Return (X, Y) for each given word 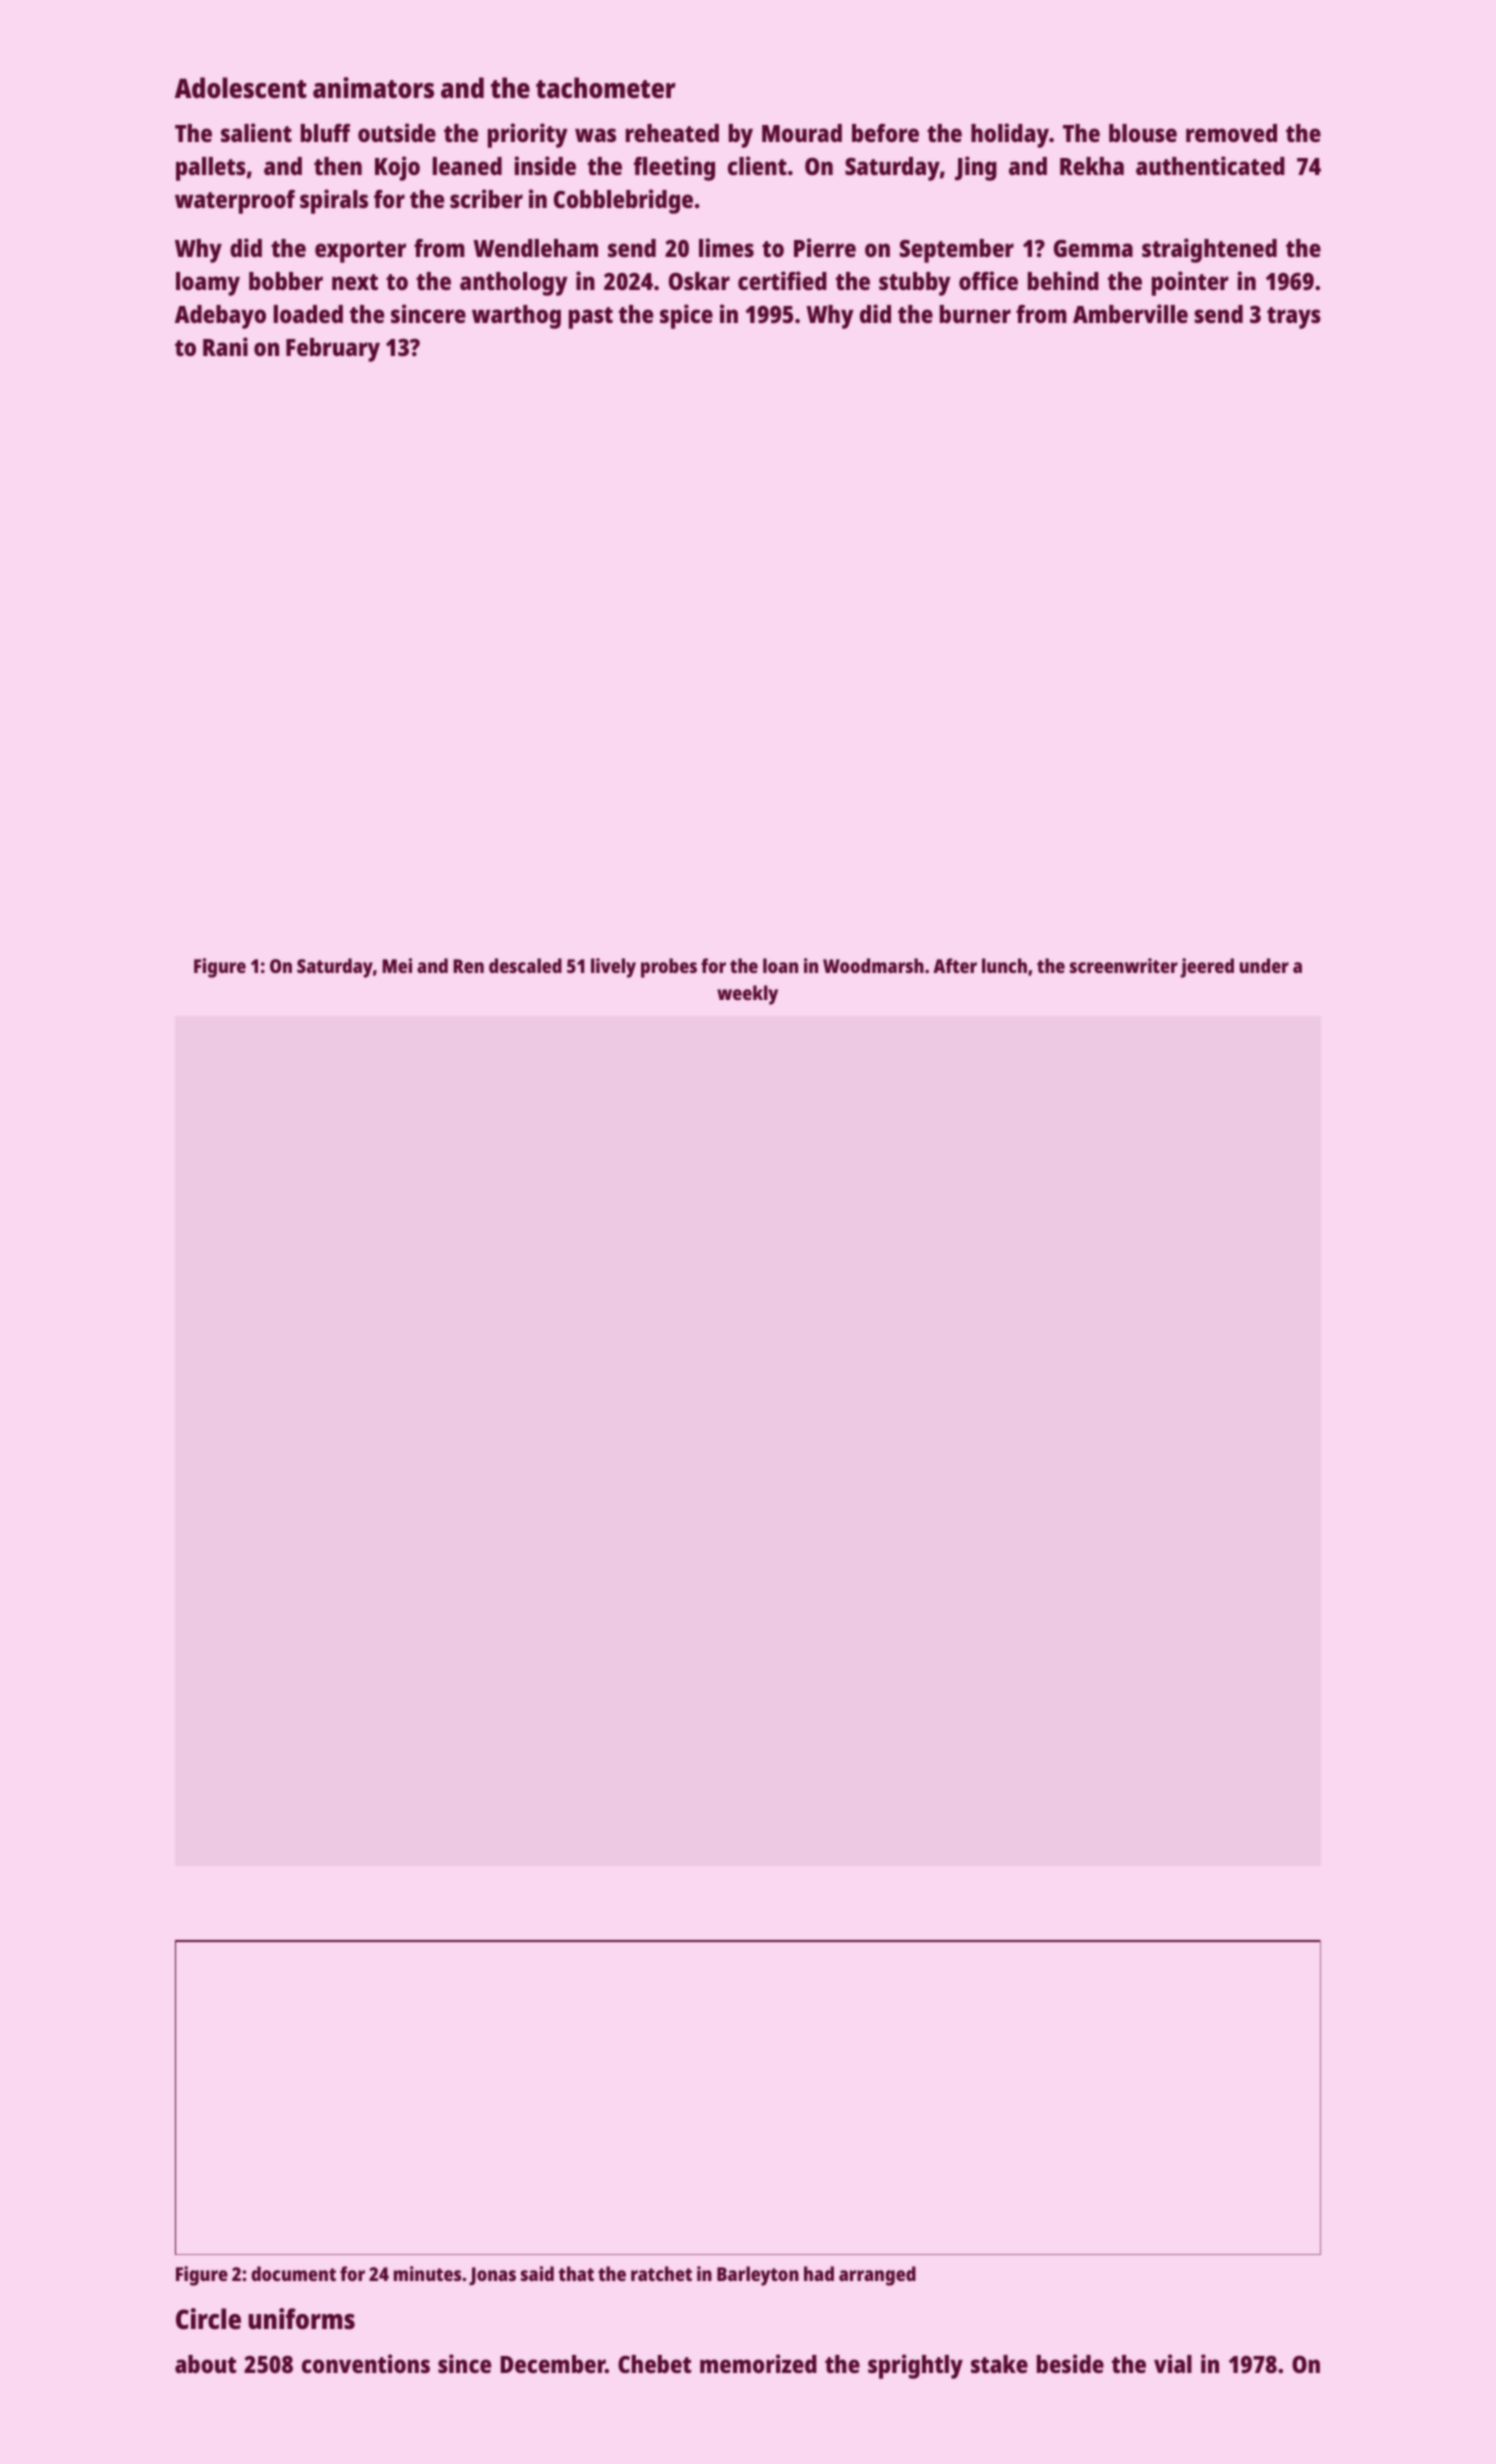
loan (780, 965)
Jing (976, 168)
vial (1173, 2363)
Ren (468, 966)
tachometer (606, 88)
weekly (747, 995)
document (293, 2273)
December (553, 2364)
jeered (1207, 968)
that (576, 2273)
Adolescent (241, 88)
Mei (397, 965)
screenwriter (1124, 965)
